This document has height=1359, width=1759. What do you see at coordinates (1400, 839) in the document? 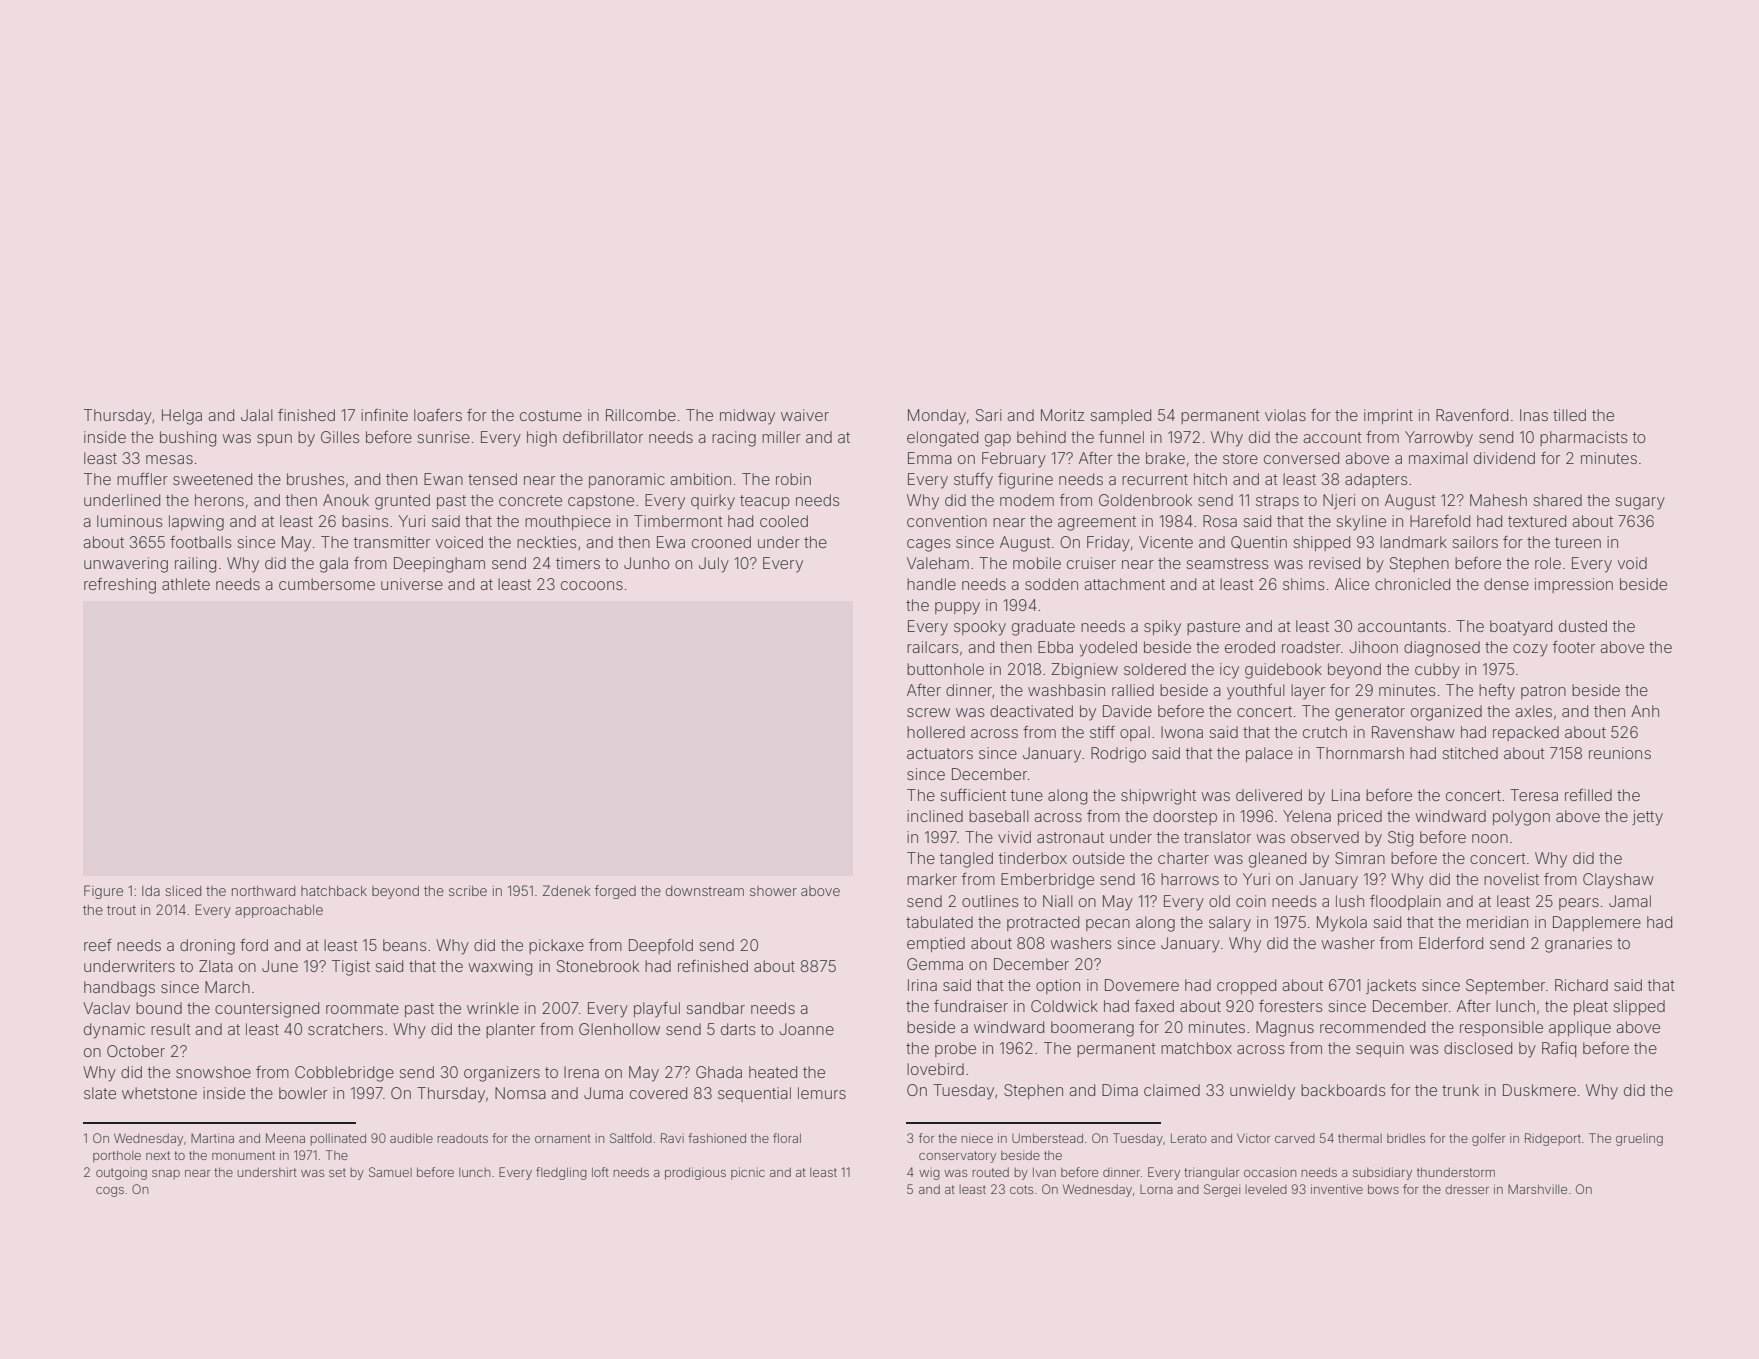
I see `Stig` at bounding box center [1400, 839].
